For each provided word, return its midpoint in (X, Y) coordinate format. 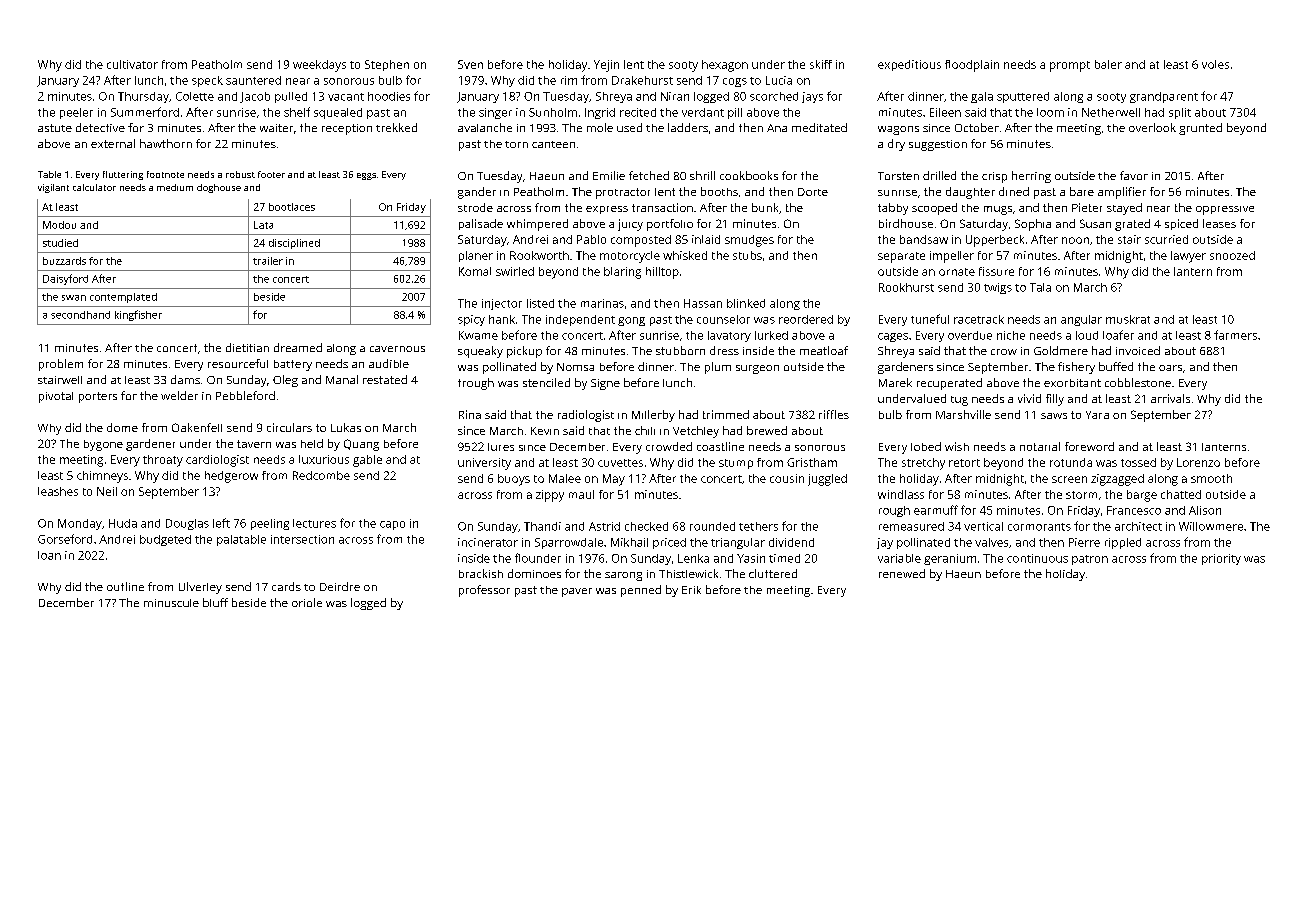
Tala (1040, 287)
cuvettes (620, 463)
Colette (195, 96)
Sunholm (553, 112)
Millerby (653, 416)
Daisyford (65, 279)
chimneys (102, 477)
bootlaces (292, 207)
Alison (1205, 510)
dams (185, 379)
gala (982, 97)
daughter (970, 193)
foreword (1089, 446)
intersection (302, 539)
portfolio (670, 225)
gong (631, 321)
